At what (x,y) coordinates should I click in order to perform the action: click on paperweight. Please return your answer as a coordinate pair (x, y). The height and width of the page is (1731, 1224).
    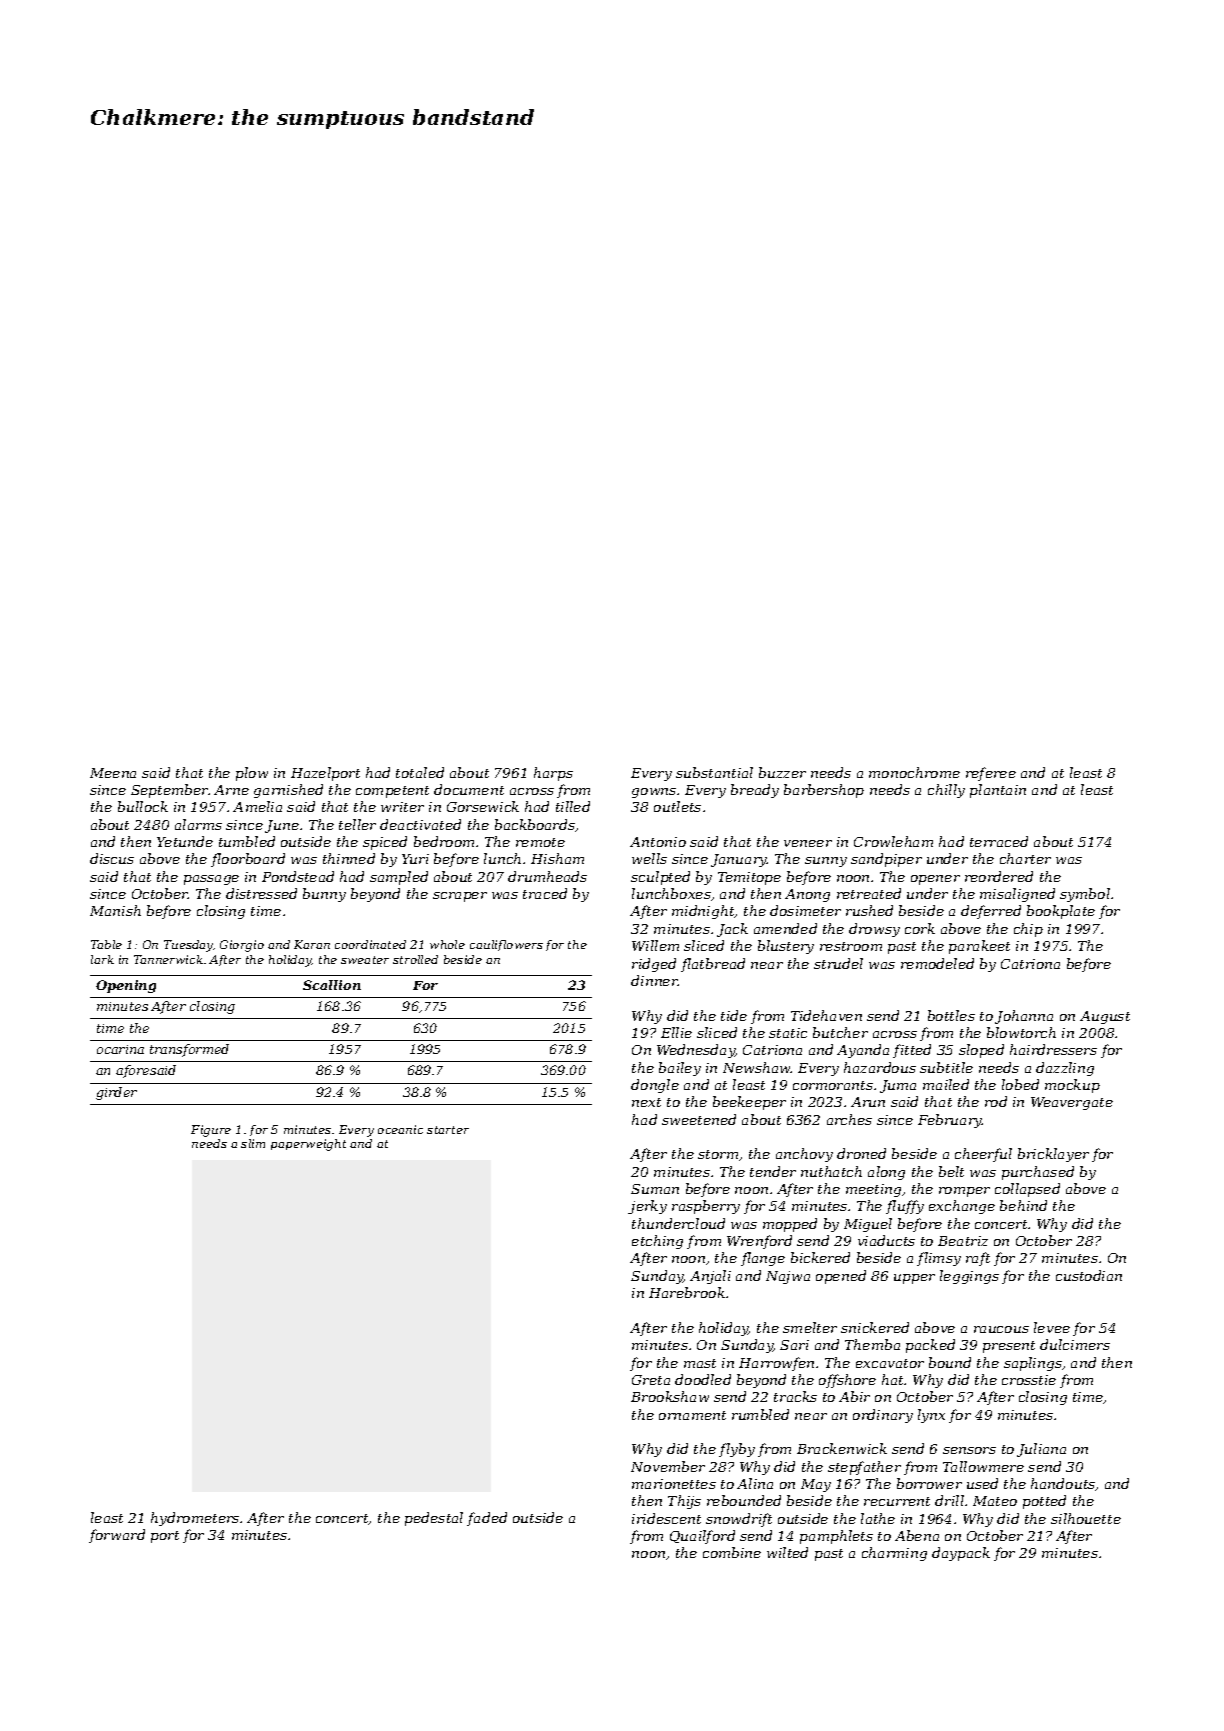
    Looking at the image, I should click on (308, 1145).
